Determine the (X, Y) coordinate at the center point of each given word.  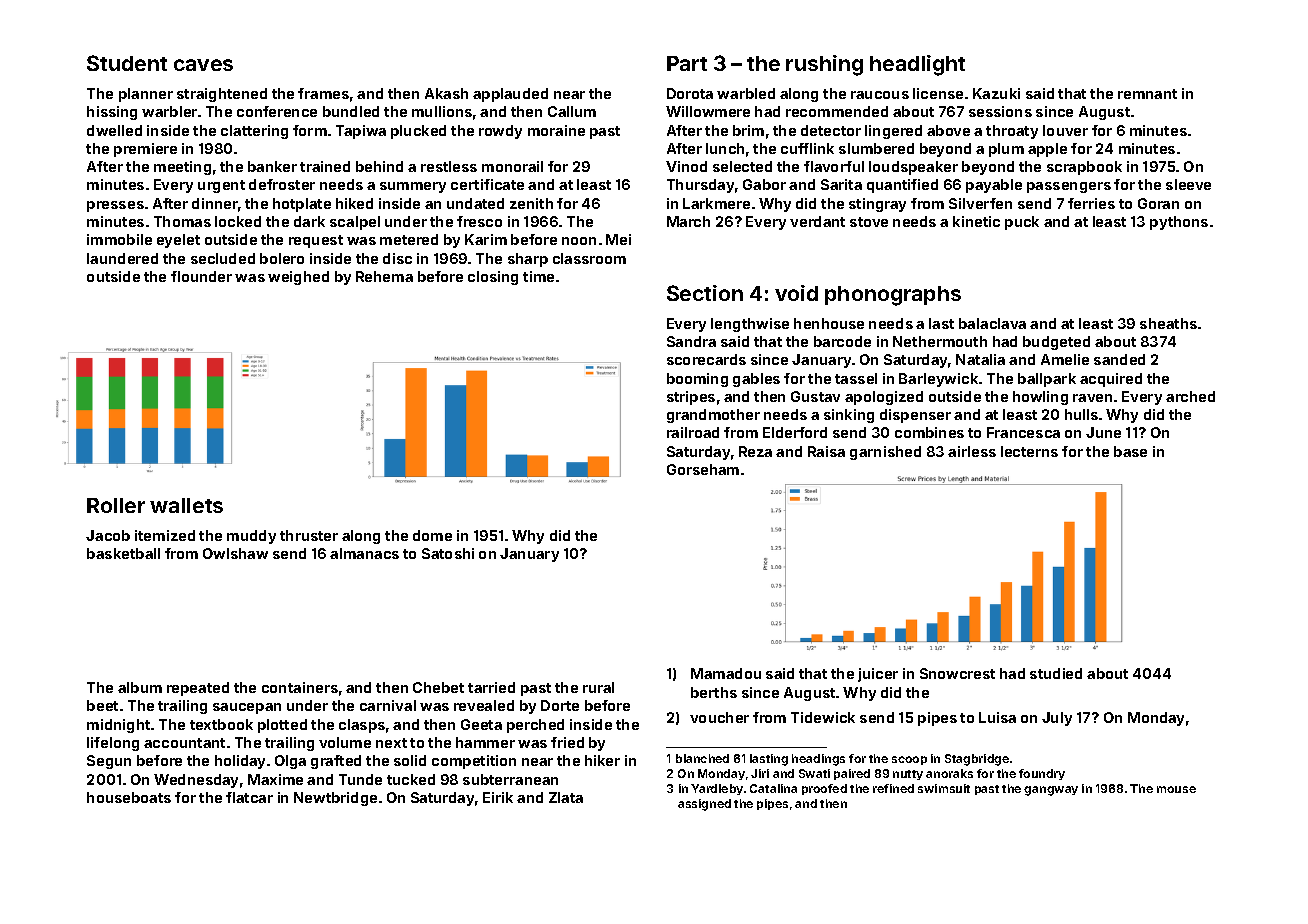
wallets (186, 505)
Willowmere (708, 111)
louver (1065, 130)
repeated (198, 689)
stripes (691, 398)
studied (1056, 673)
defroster (282, 184)
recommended (837, 111)
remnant (1147, 94)
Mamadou (726, 673)
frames (323, 93)
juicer (878, 675)
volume (345, 742)
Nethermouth (940, 341)
